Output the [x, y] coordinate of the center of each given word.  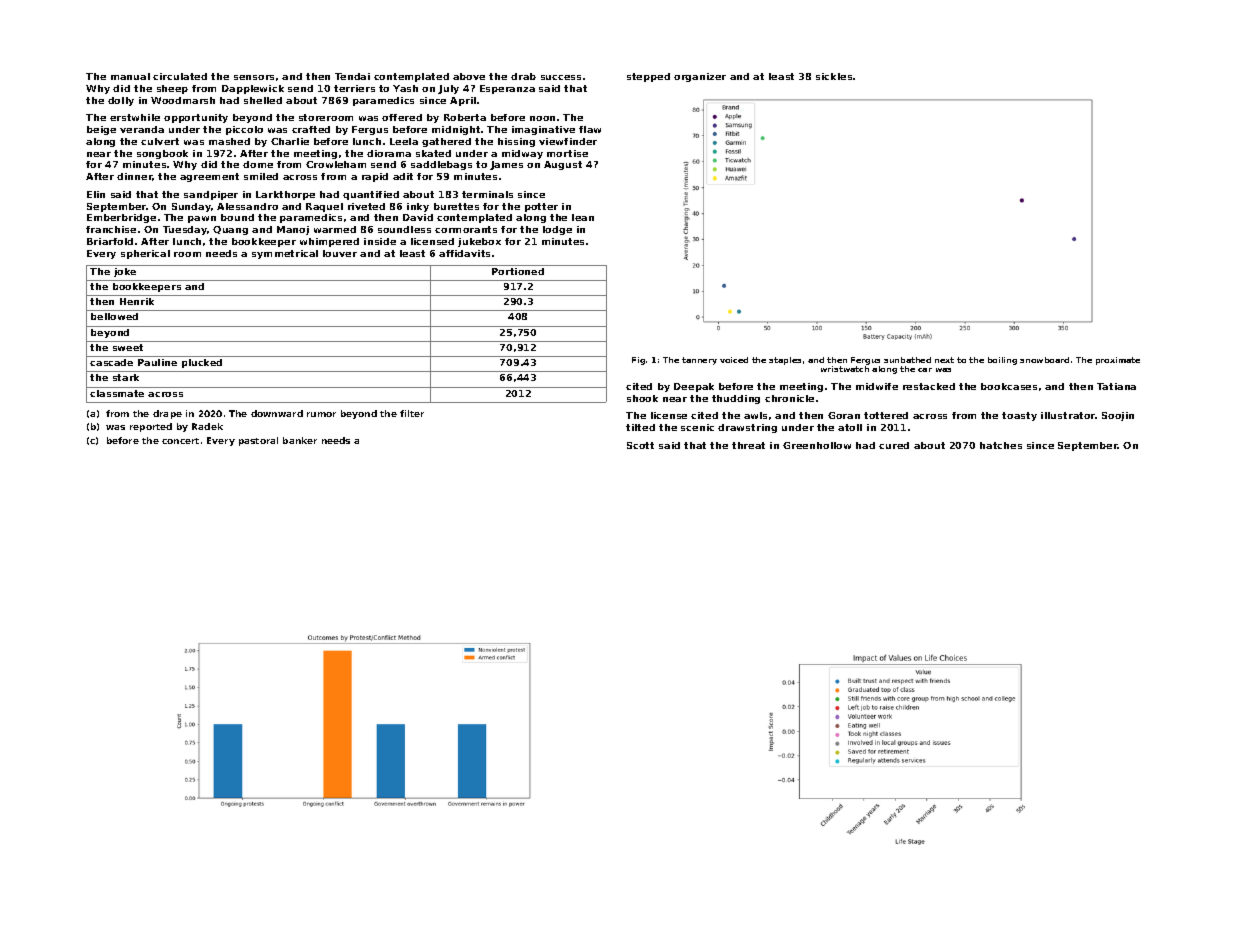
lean [583, 217]
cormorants [466, 229]
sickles [834, 76]
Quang [230, 230]
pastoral [258, 441]
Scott [640, 445]
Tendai [352, 76]
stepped [648, 77]
